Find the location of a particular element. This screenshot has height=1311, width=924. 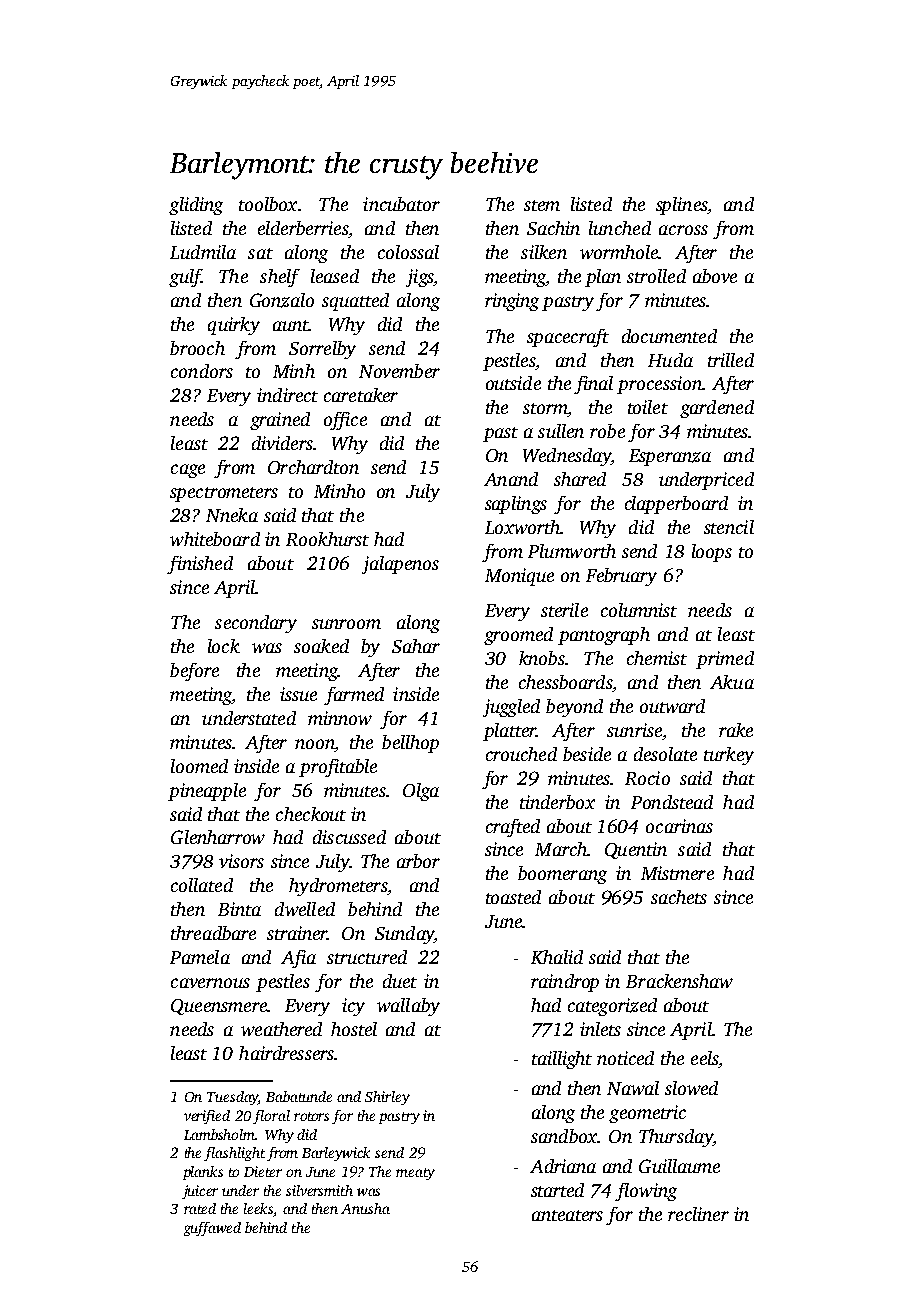

lock is located at coordinates (224, 646).
